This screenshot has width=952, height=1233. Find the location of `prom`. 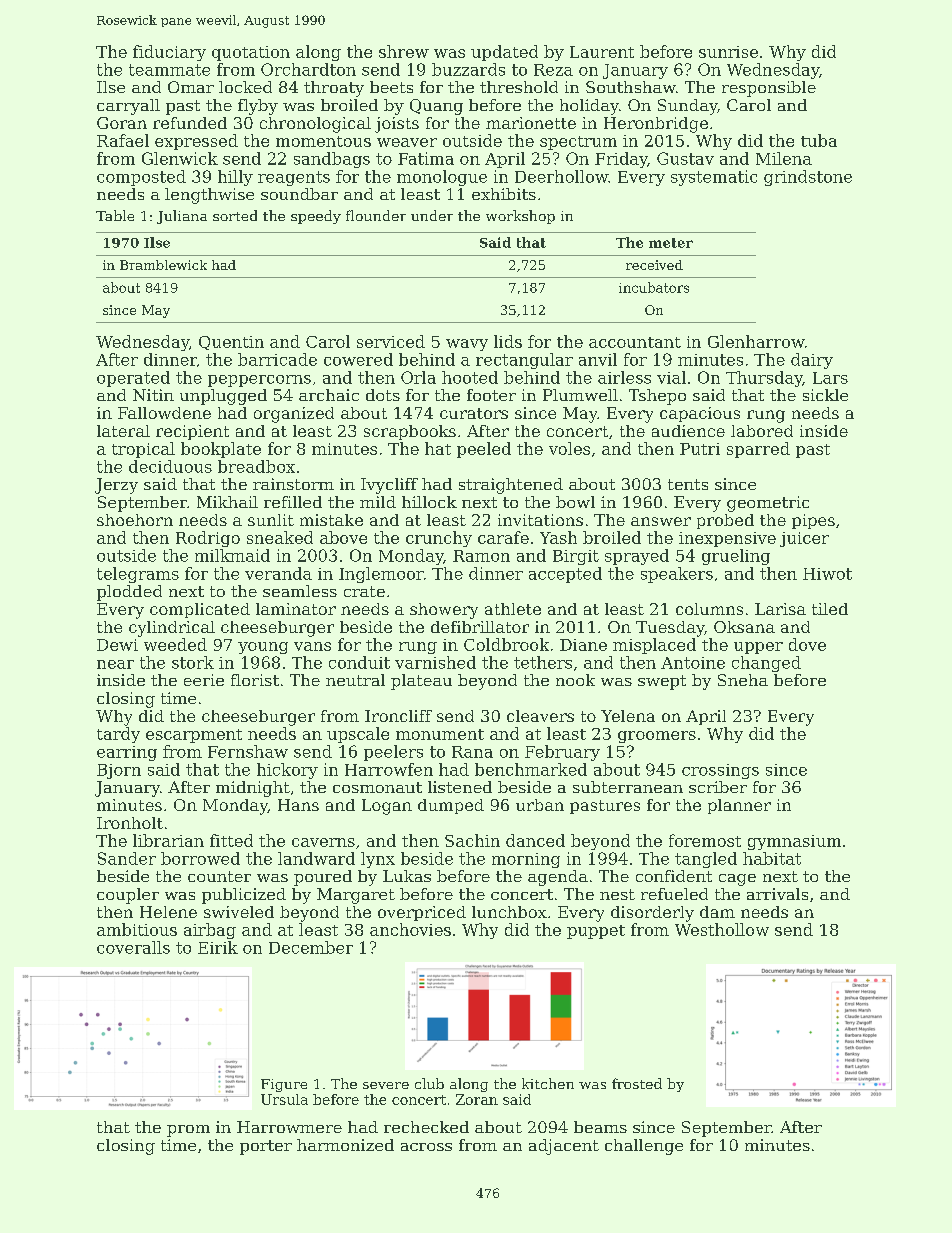

prom is located at coordinates (188, 1131).
